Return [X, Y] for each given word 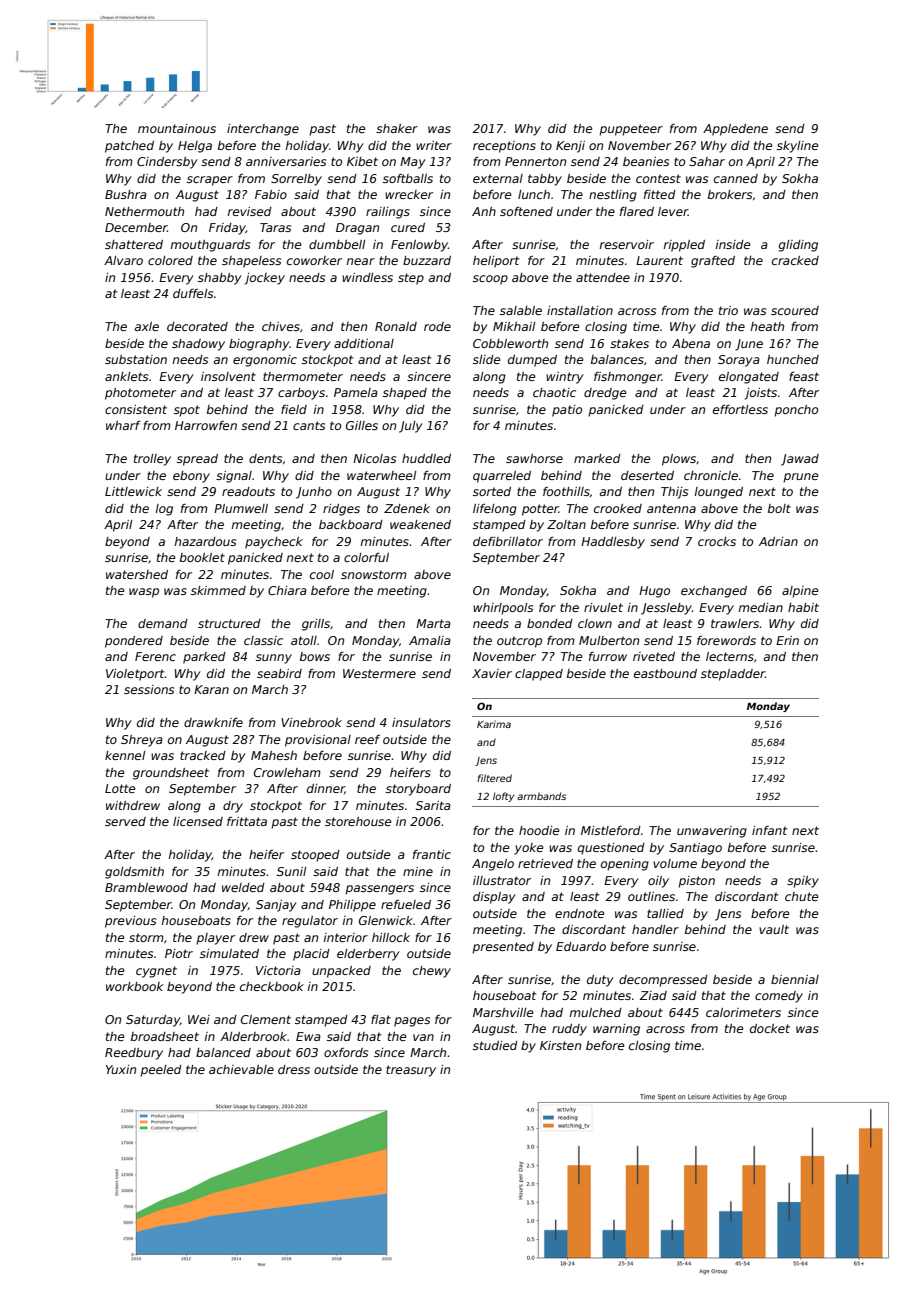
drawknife [213, 722]
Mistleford [611, 830]
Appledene [735, 130]
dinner [326, 789]
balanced [223, 1052]
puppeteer [631, 130]
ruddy [569, 1030]
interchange [263, 130]
